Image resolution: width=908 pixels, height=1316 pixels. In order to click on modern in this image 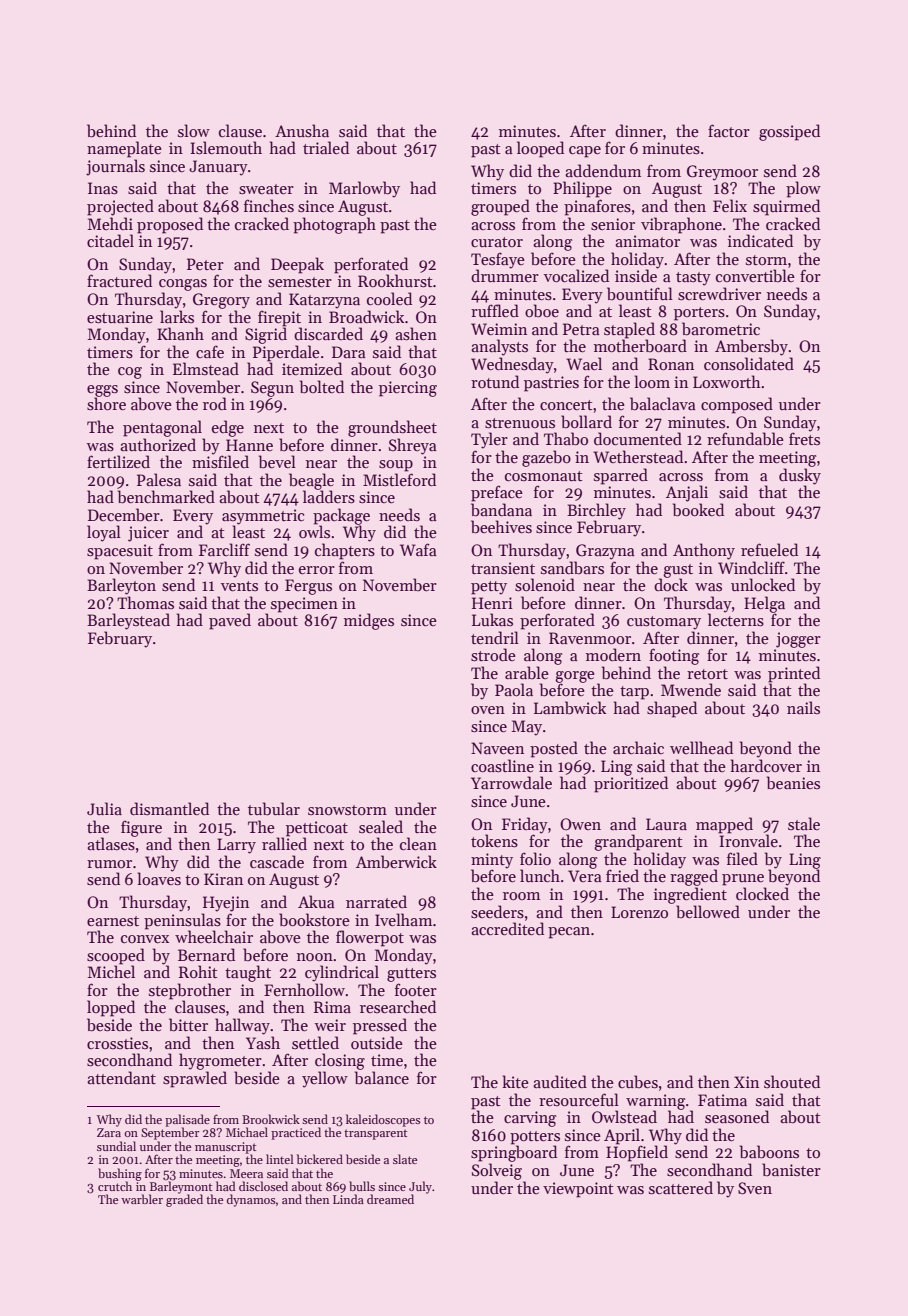, I will do `click(613, 655)`.
